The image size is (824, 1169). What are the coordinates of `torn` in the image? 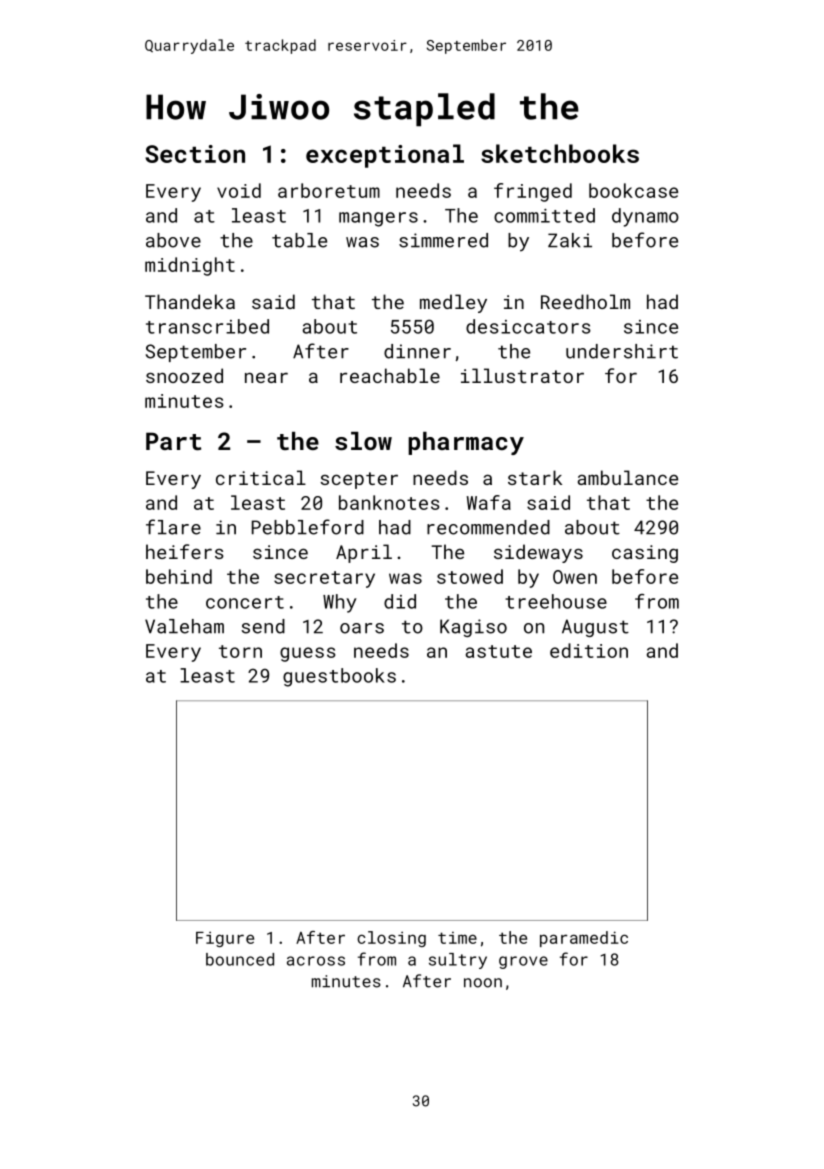 It's located at (240, 651).
